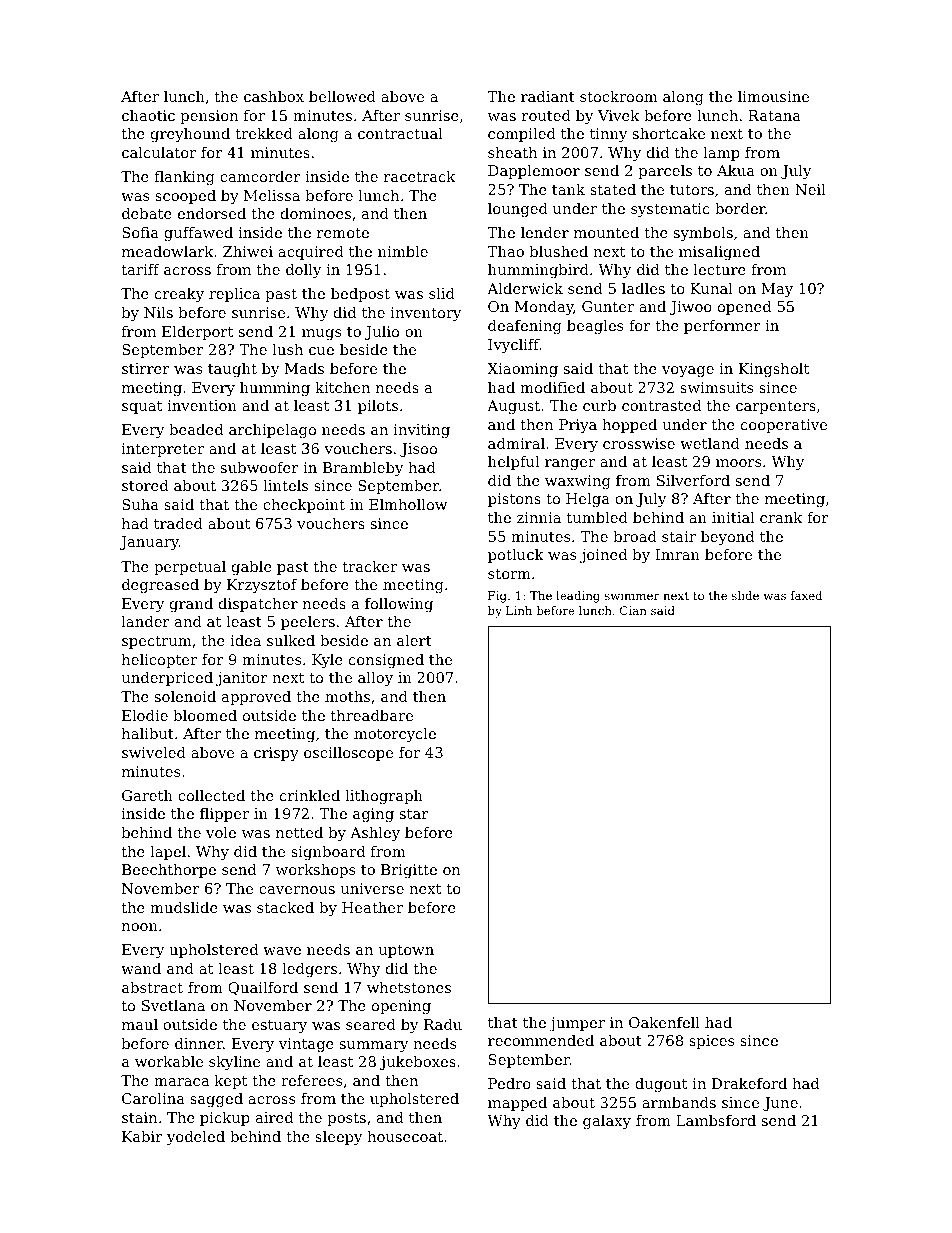 The image size is (952, 1233). What do you see at coordinates (408, 504) in the screenshot?
I see `Elmhollow` at bounding box center [408, 504].
